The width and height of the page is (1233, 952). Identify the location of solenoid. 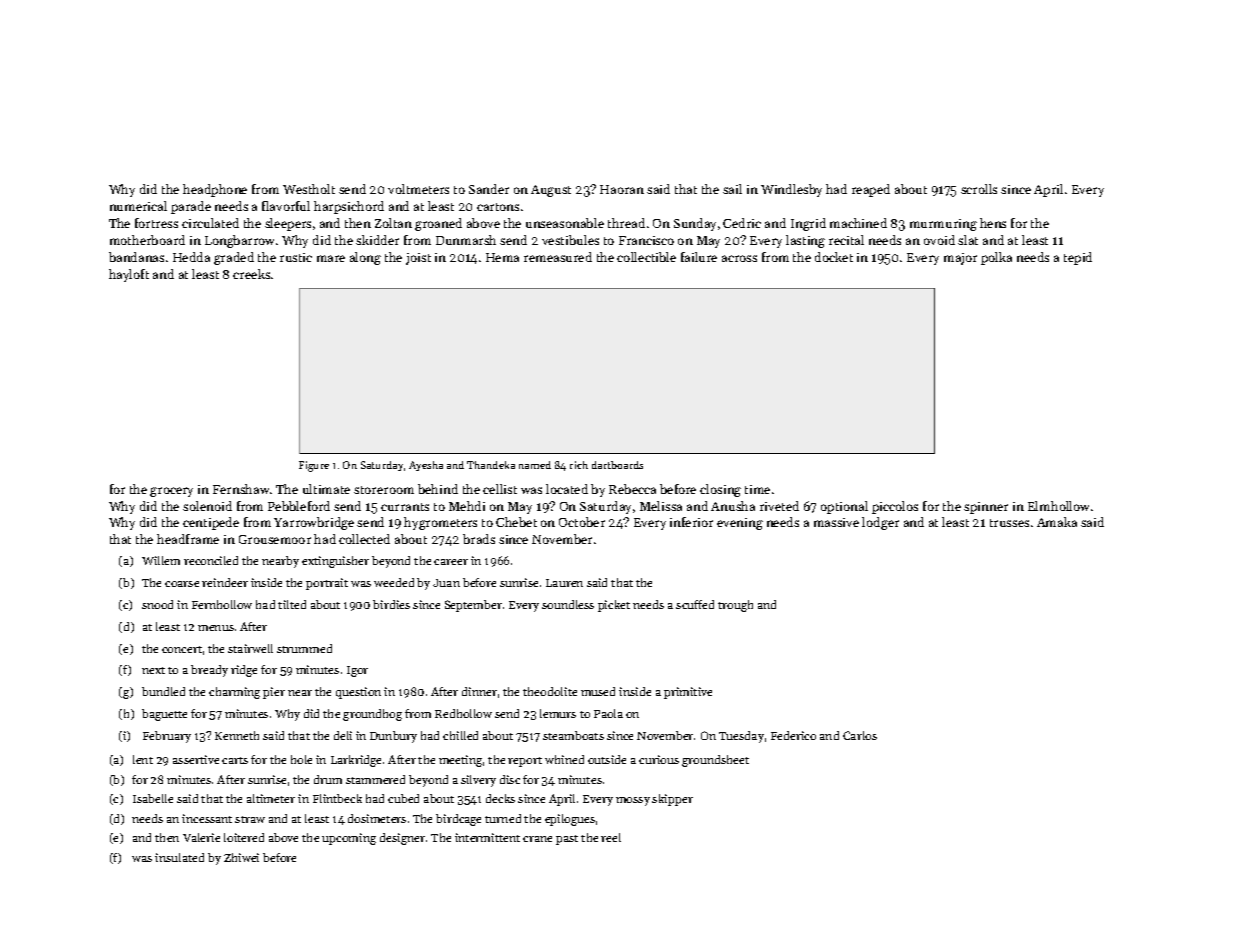
(207, 506).
